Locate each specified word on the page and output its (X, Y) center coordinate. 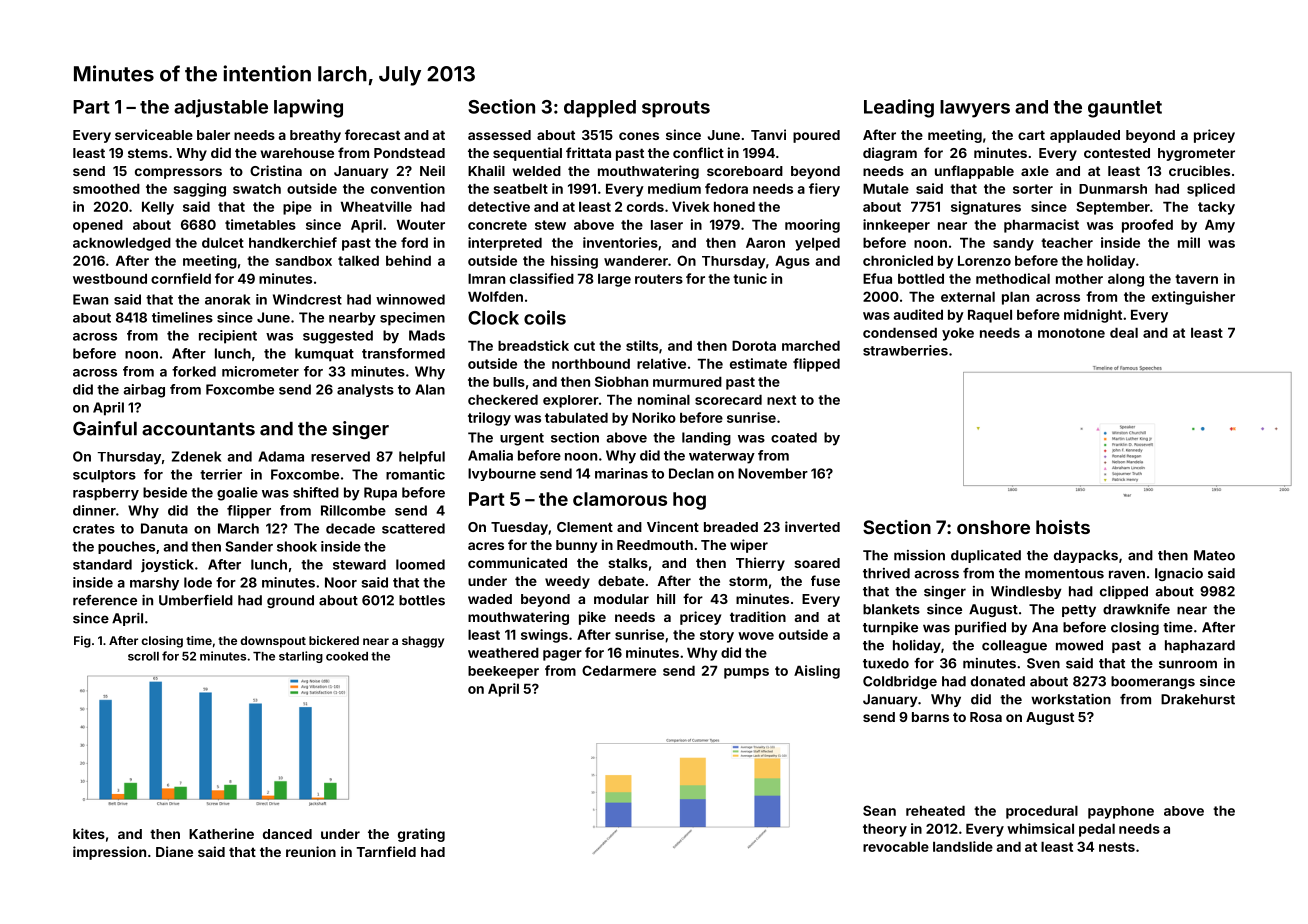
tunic (750, 278)
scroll (143, 656)
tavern (1196, 279)
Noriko (654, 417)
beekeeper (503, 672)
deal (1124, 333)
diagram (890, 154)
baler (213, 135)
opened (98, 226)
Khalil (486, 170)
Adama (281, 456)
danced (287, 834)
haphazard (1200, 646)
